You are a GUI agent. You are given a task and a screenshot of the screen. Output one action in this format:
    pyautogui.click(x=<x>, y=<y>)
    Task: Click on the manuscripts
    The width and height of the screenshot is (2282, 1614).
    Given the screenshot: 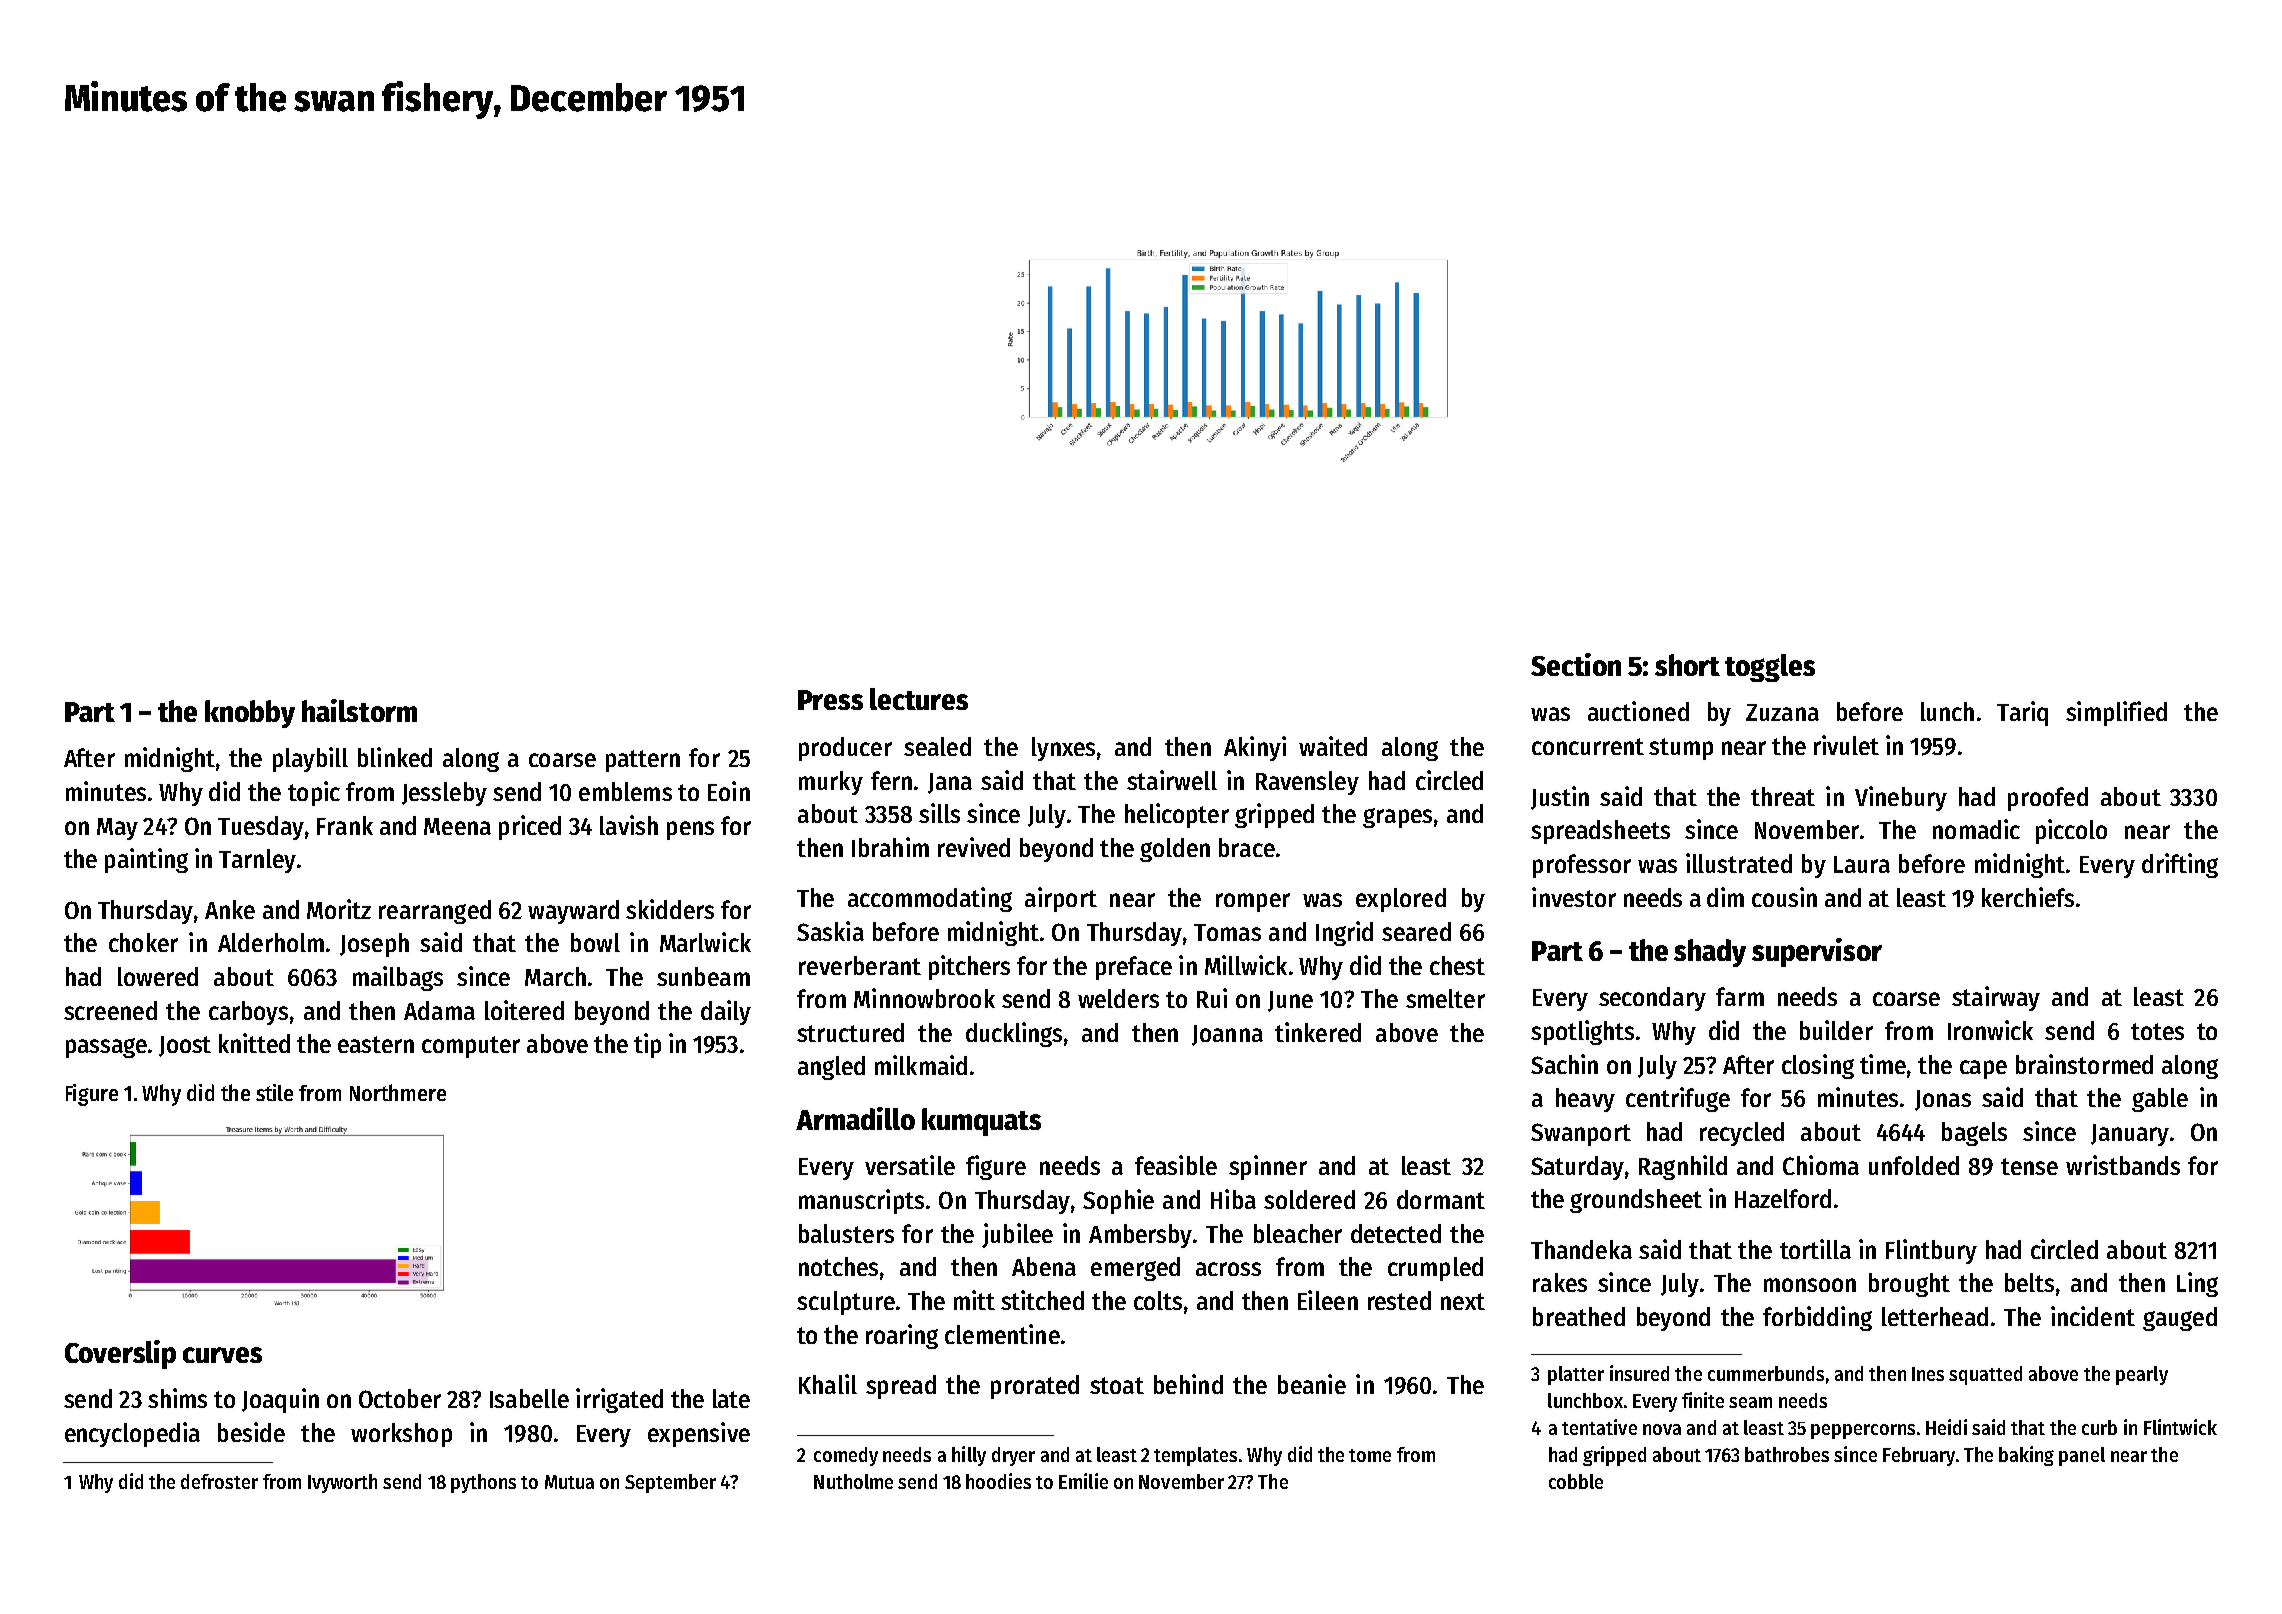 What is the action you would take?
    pyautogui.click(x=861, y=1201)
